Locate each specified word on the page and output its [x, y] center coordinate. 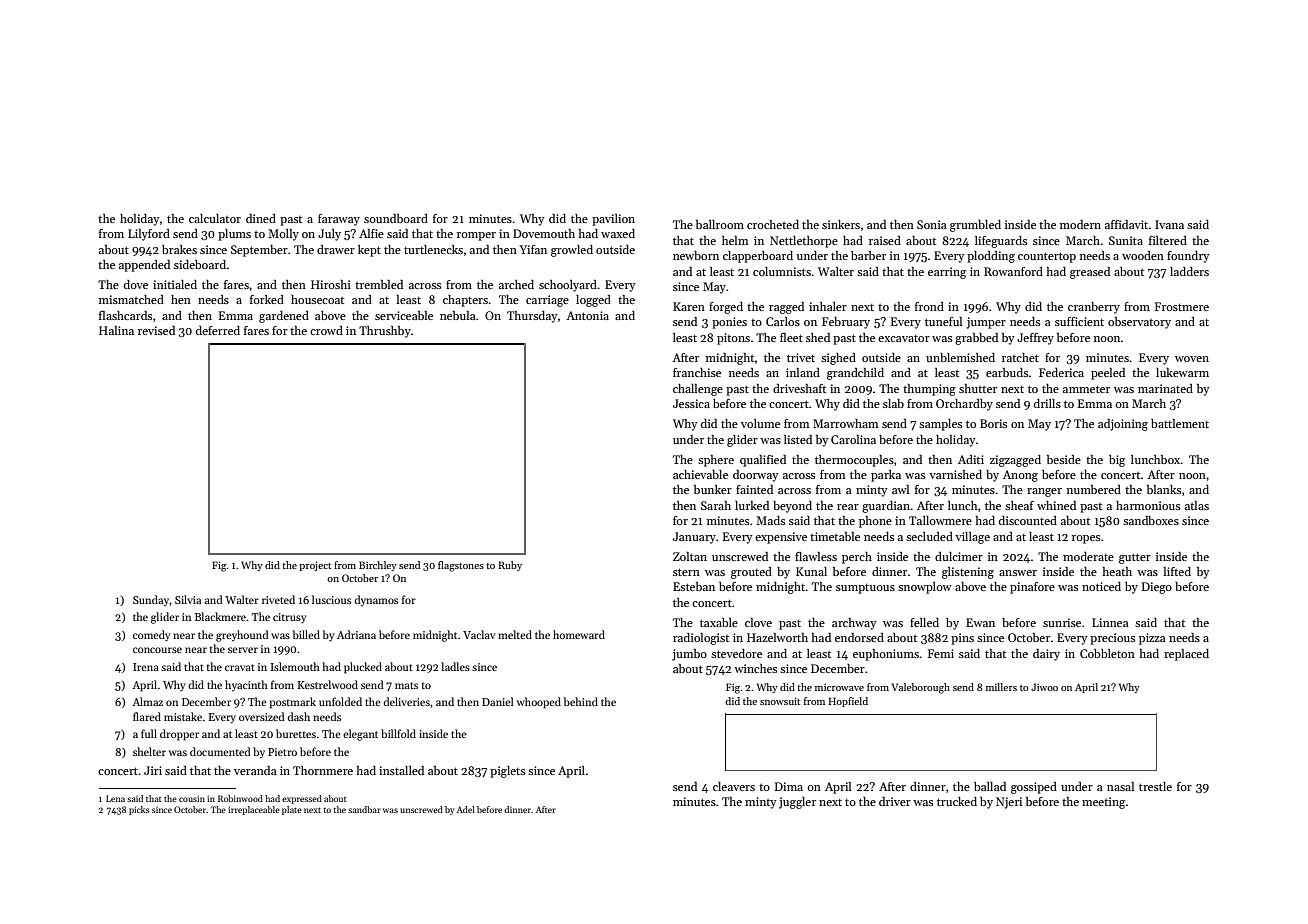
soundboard [396, 218]
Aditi [971, 459]
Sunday [151, 600]
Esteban [694, 586]
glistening [968, 573]
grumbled [975, 226]
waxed [618, 233]
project [315, 566]
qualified [763, 461]
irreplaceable [254, 810]
